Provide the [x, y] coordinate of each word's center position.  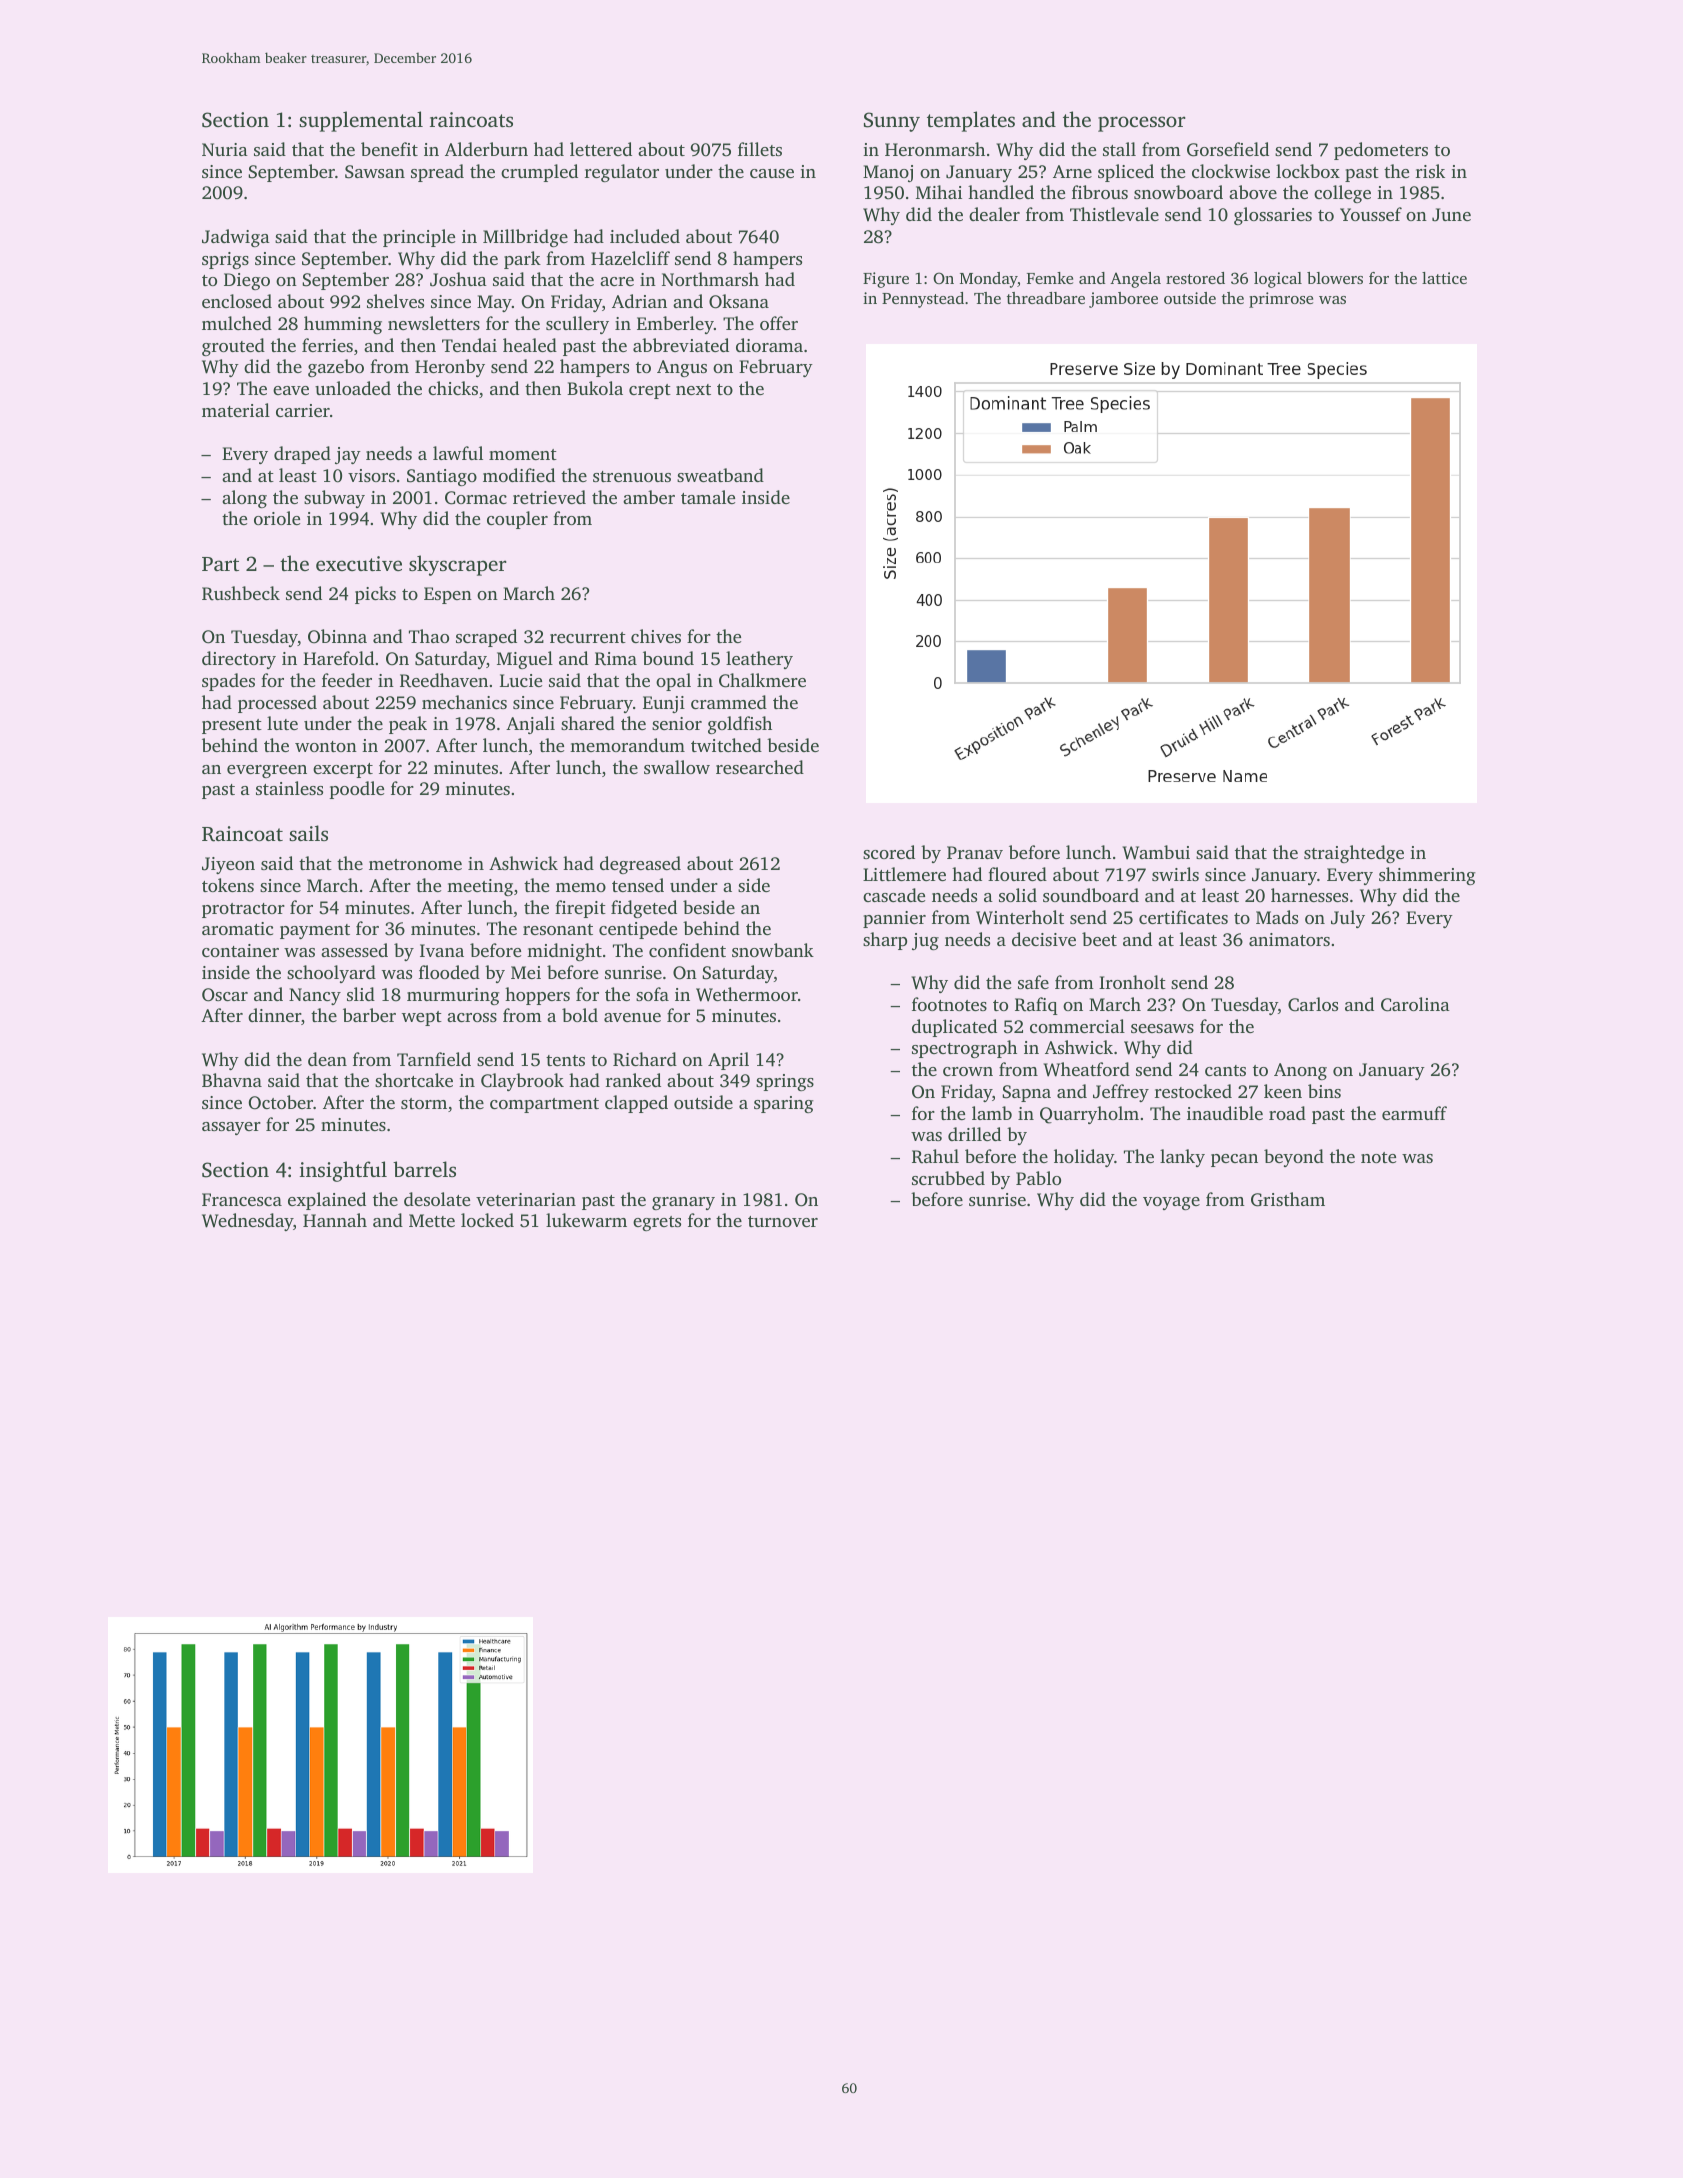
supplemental [361, 121]
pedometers [1381, 151]
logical [1278, 280]
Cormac [476, 498]
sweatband [720, 475]
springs [785, 1082]
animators [1289, 939]
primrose [1281, 300]
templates [971, 121]
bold [580, 1015]
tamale [708, 497]
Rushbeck [241, 593]
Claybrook [522, 1082]
